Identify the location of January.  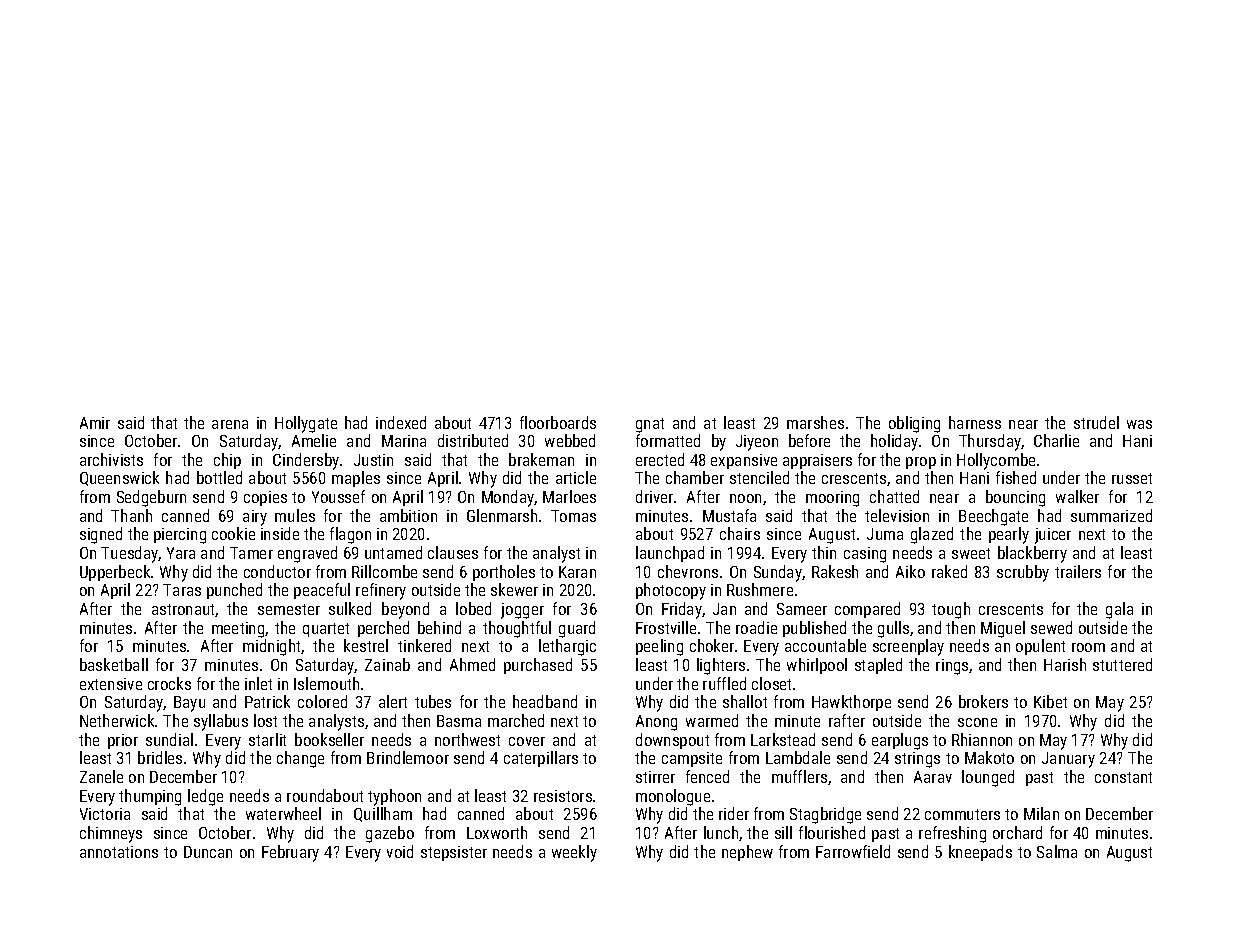
(1068, 760).
